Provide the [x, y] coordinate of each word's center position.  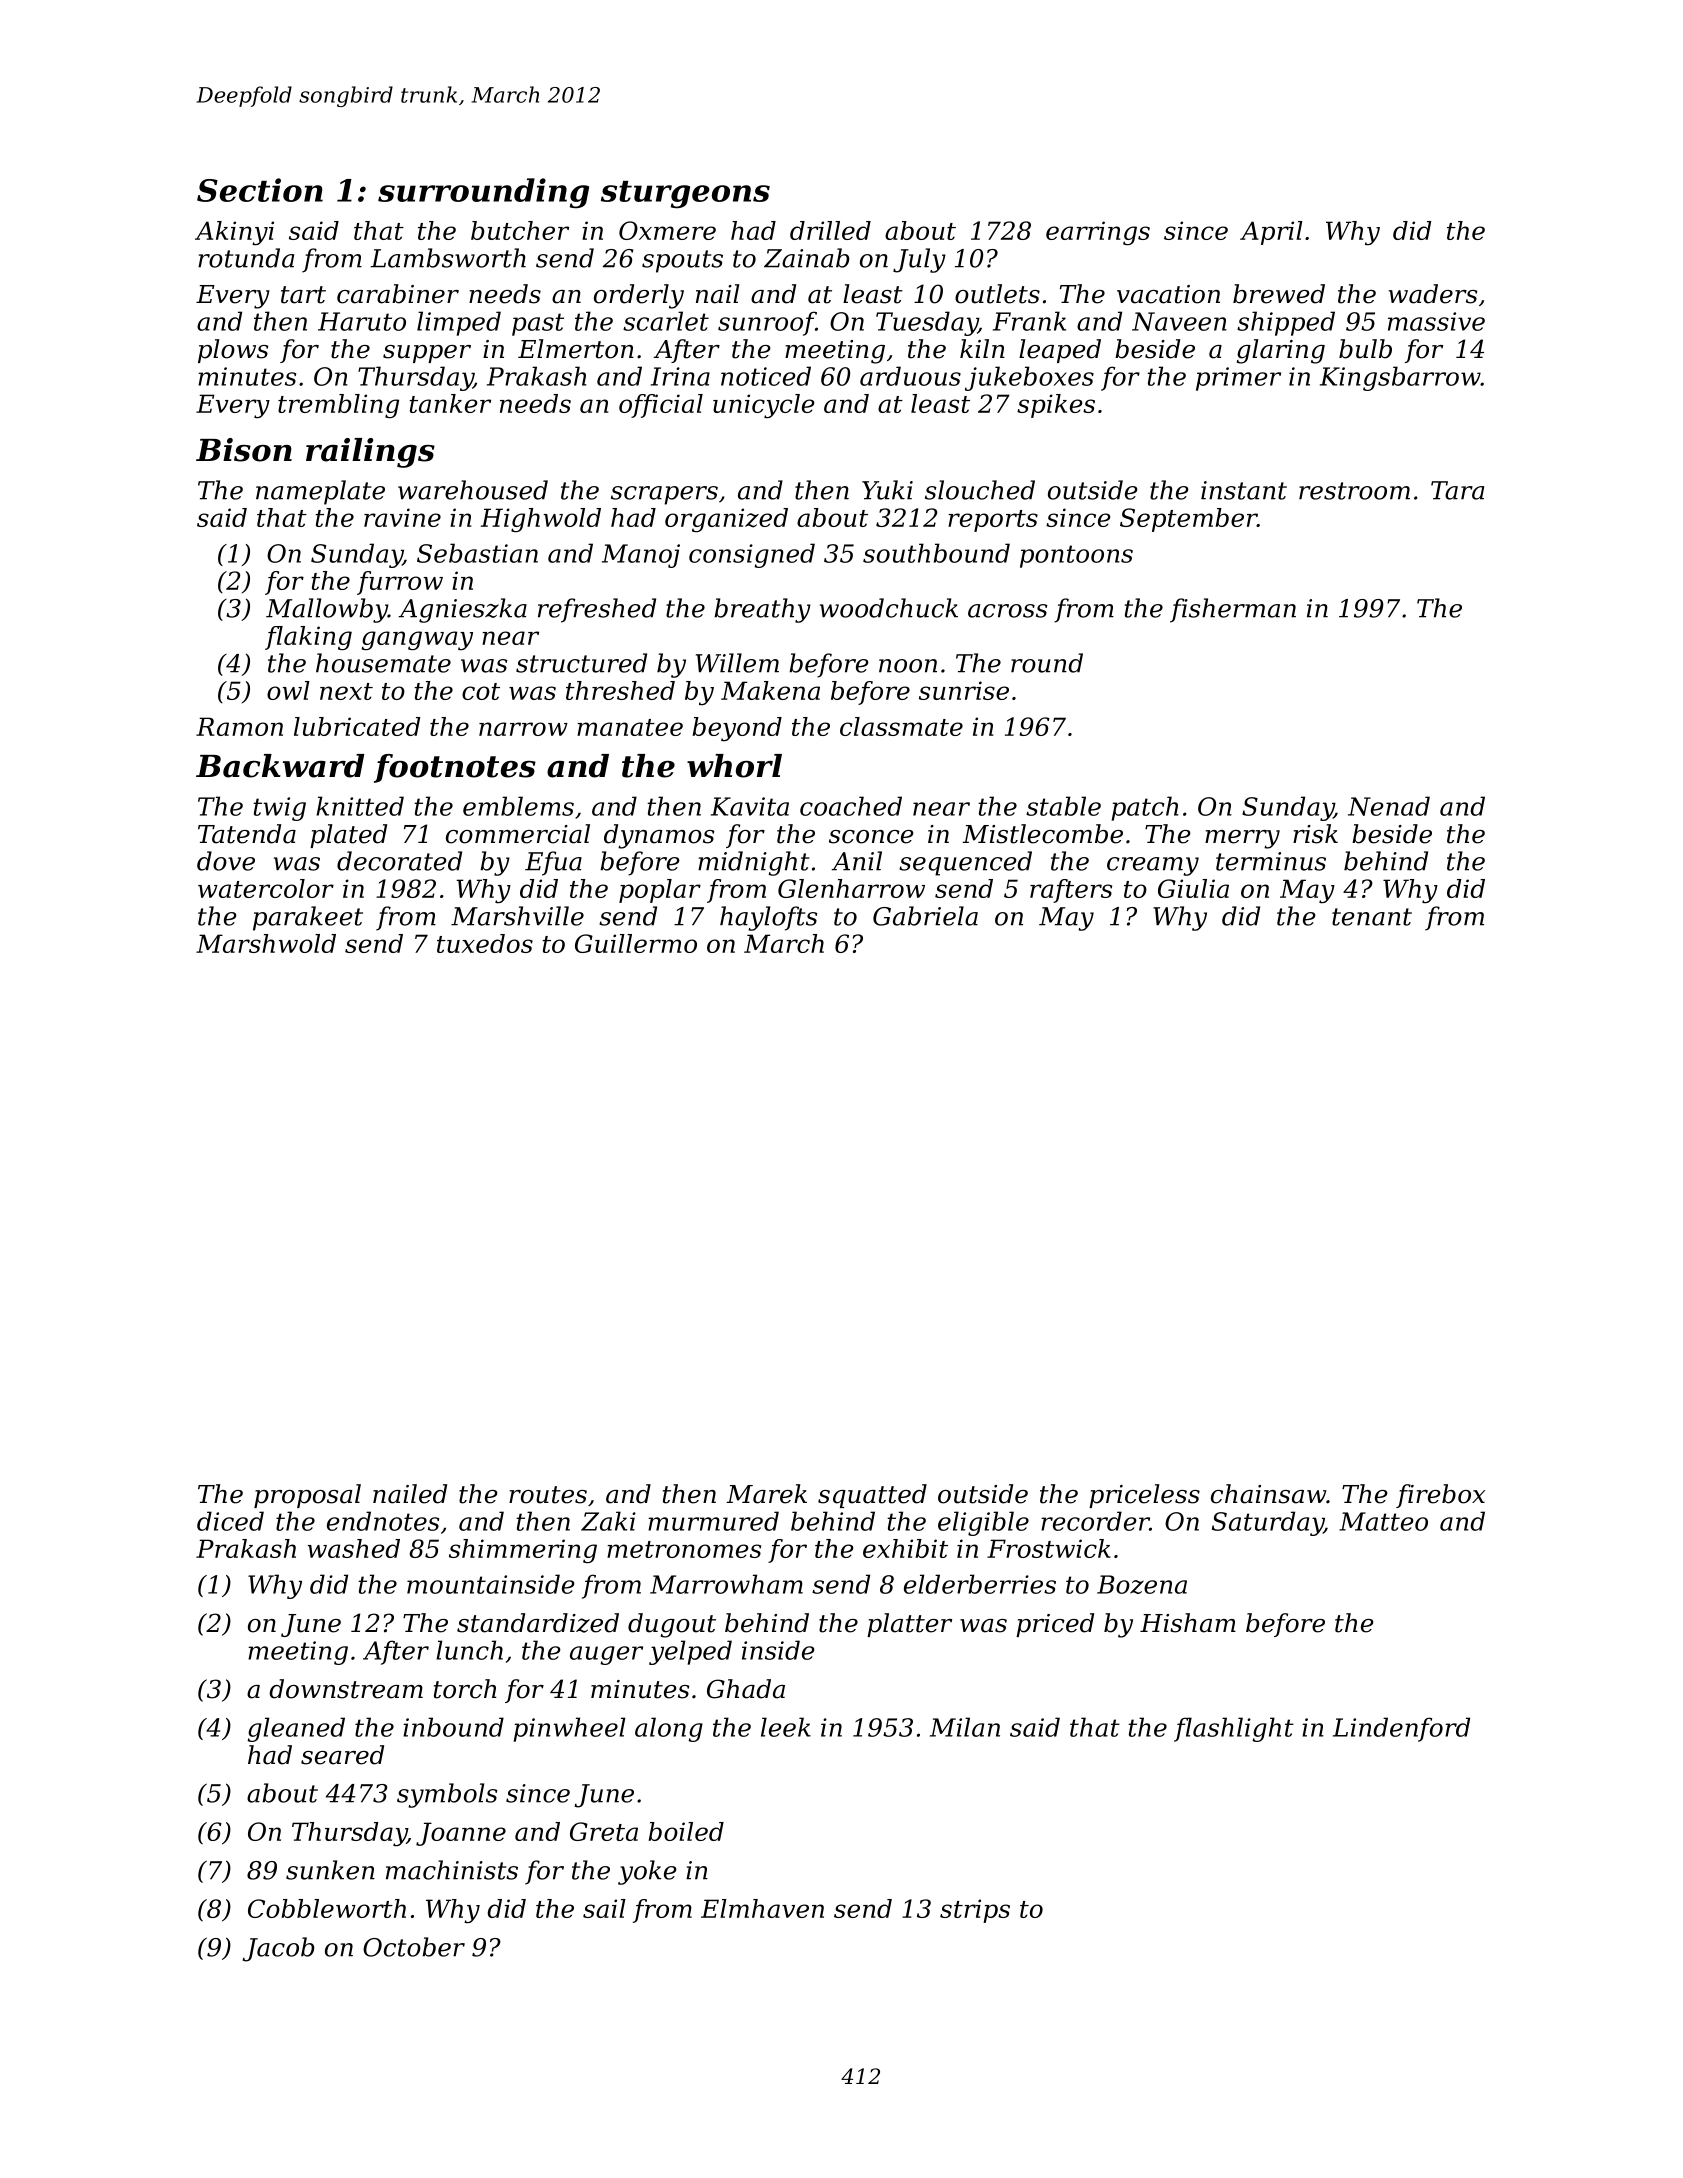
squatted [872, 1496]
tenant [1372, 917]
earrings [1098, 233]
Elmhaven [762, 1908]
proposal [307, 1496]
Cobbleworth [327, 1908]
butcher [520, 230]
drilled [830, 230]
